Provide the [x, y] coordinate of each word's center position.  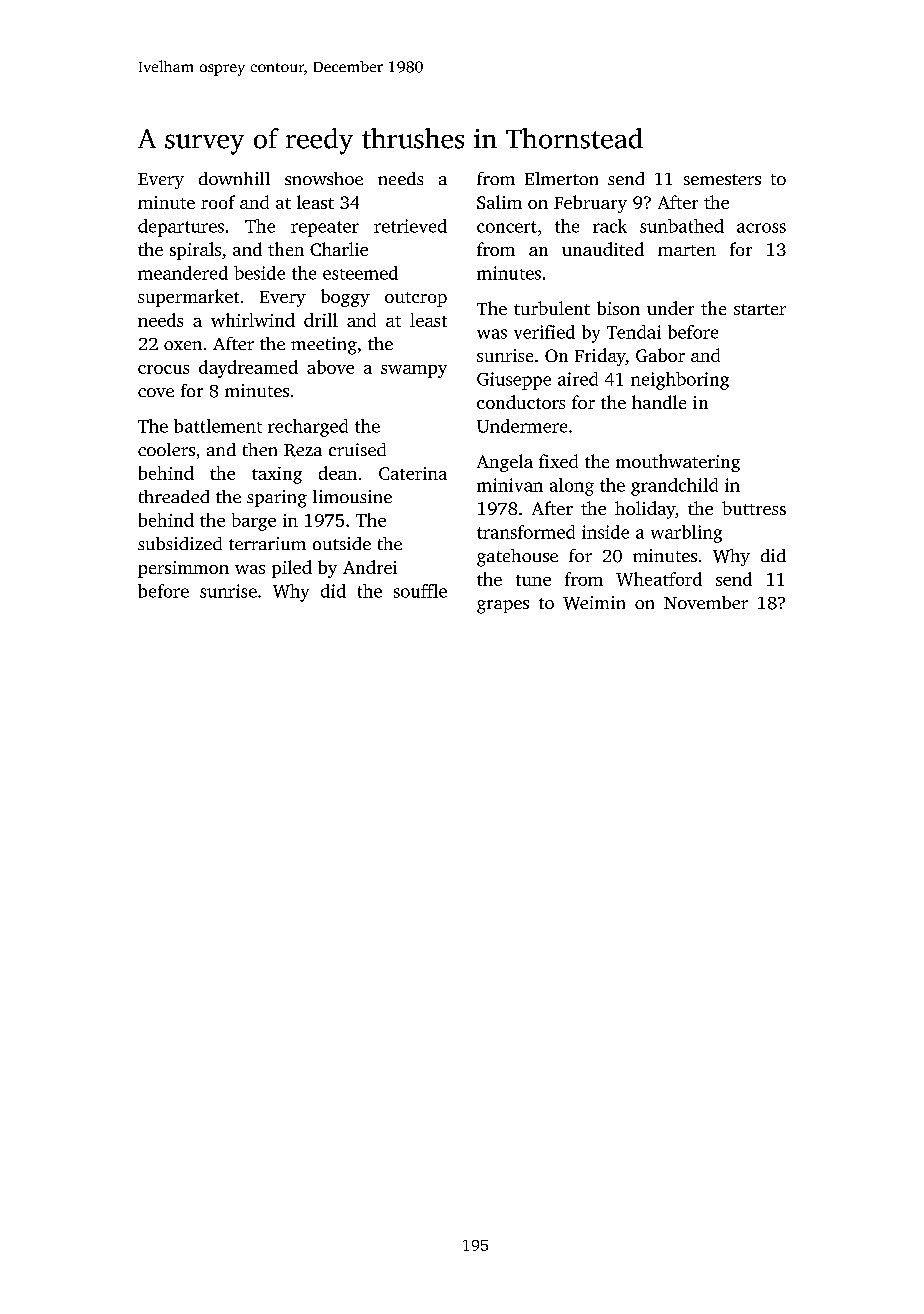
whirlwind [253, 320]
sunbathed [682, 226]
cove [156, 392]
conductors [521, 402]
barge [254, 522]
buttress [754, 508]
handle [659, 402]
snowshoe [324, 178]
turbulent [552, 308]
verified [544, 332]
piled [292, 569]
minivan [510, 485]
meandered [183, 273]
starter [760, 309]
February [590, 204]
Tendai [634, 332]
